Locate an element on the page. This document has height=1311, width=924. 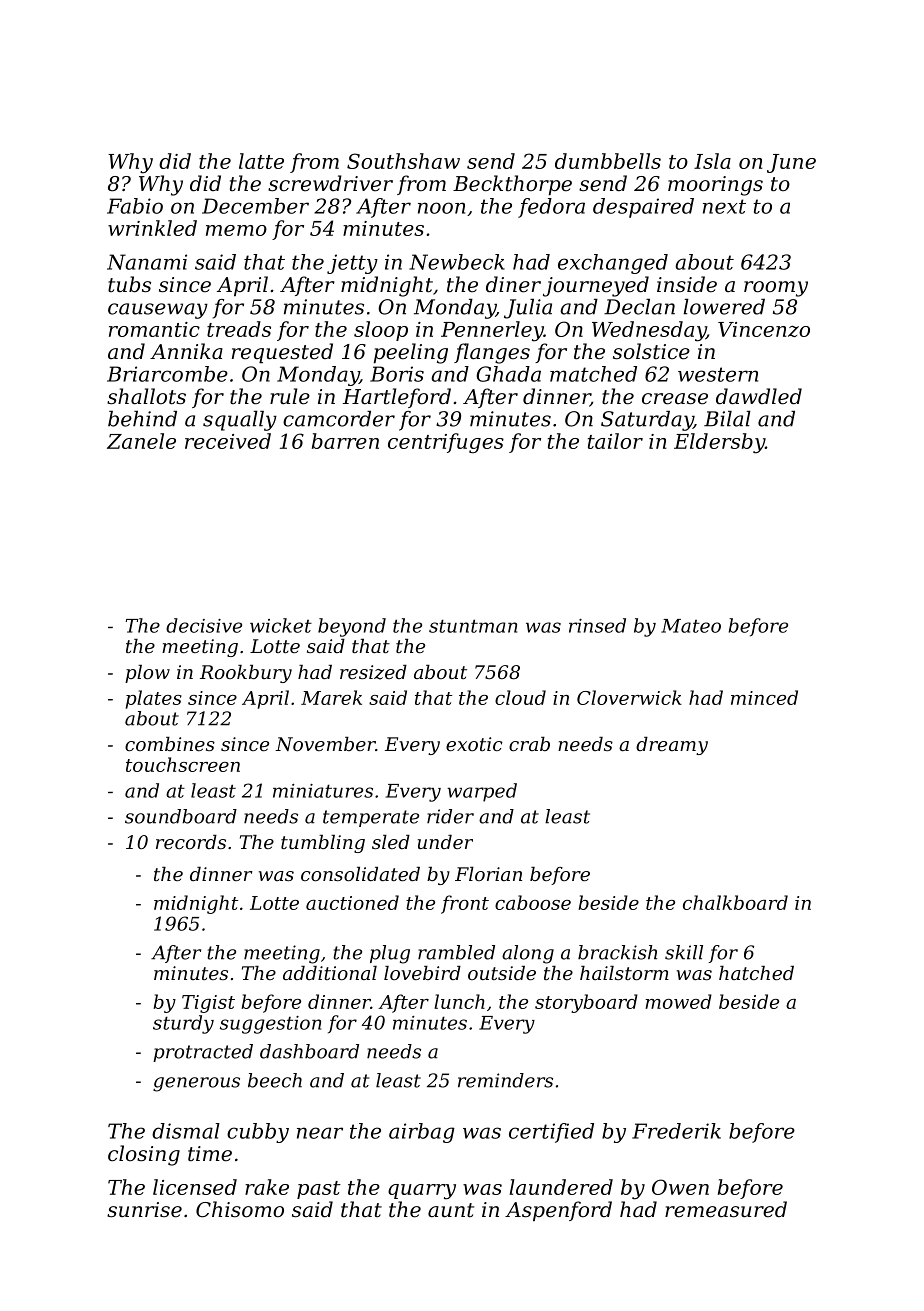
sunrise is located at coordinates (144, 1210).
